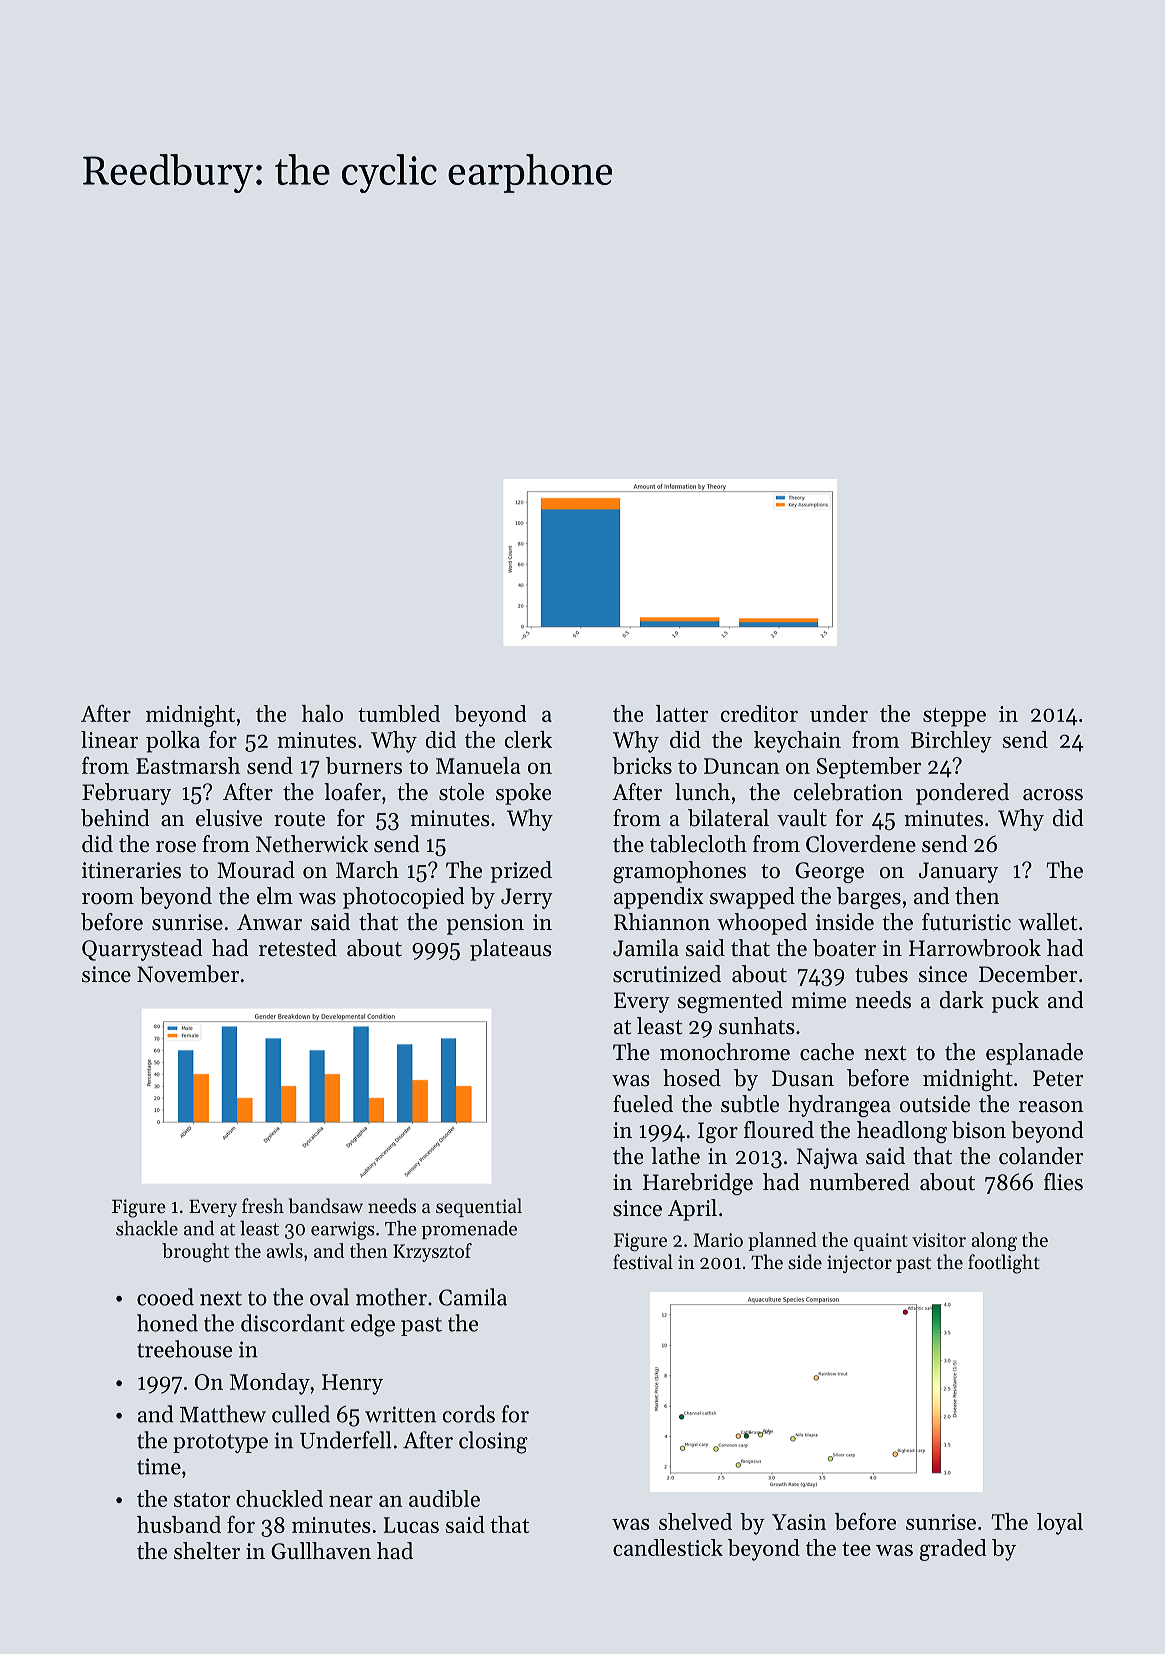 The width and height of the screenshot is (1165, 1654). Describe the element at coordinates (1041, 1156) in the screenshot. I see `colander` at that location.
